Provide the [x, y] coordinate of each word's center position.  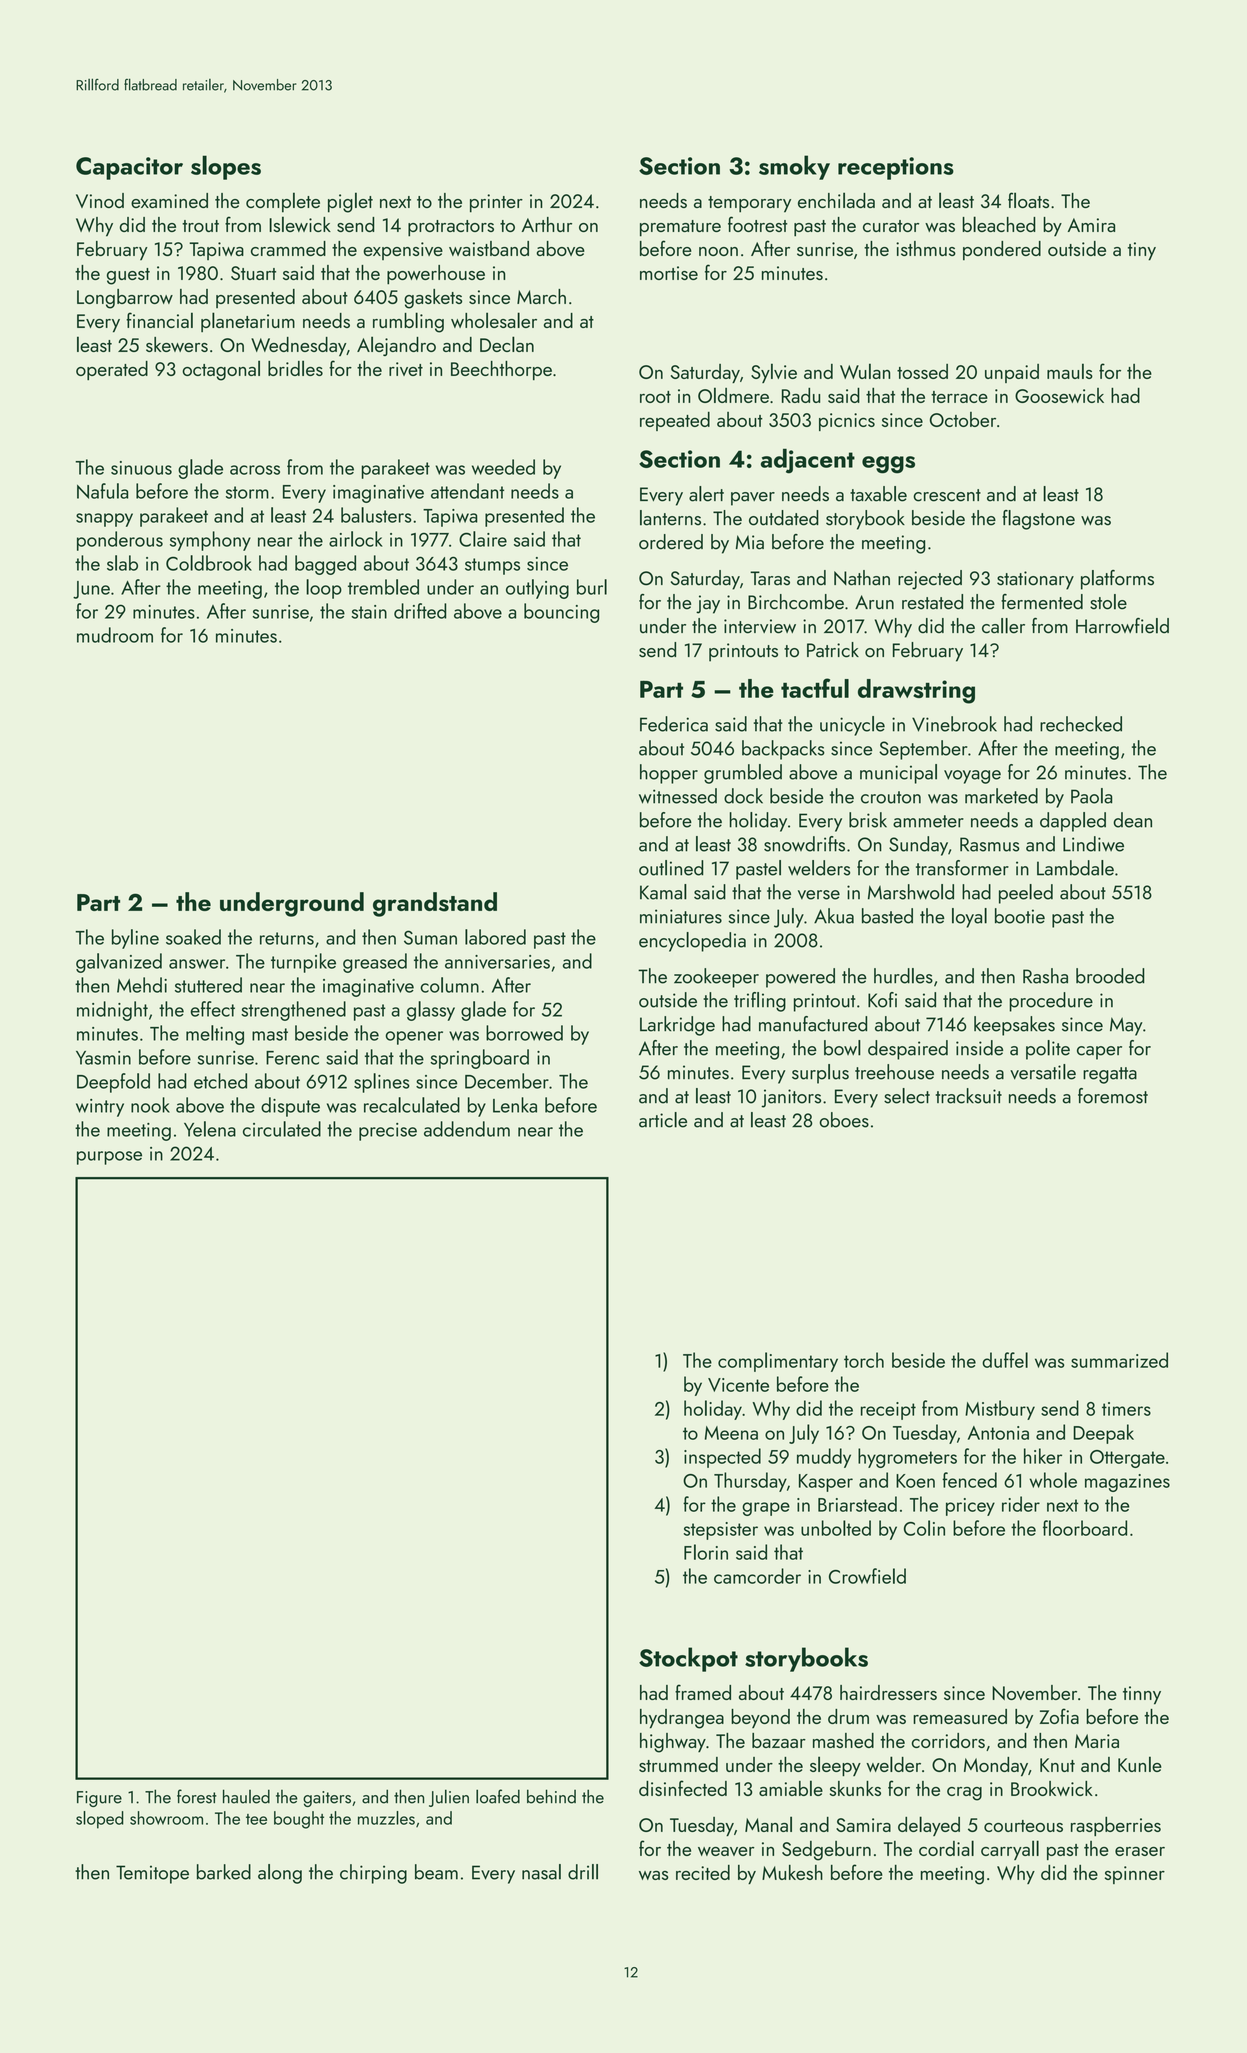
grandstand [435, 904]
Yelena [210, 1129]
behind [551, 1796]
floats [1028, 200]
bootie [1020, 916]
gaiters [327, 1799]
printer [496, 203]
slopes [226, 167]
